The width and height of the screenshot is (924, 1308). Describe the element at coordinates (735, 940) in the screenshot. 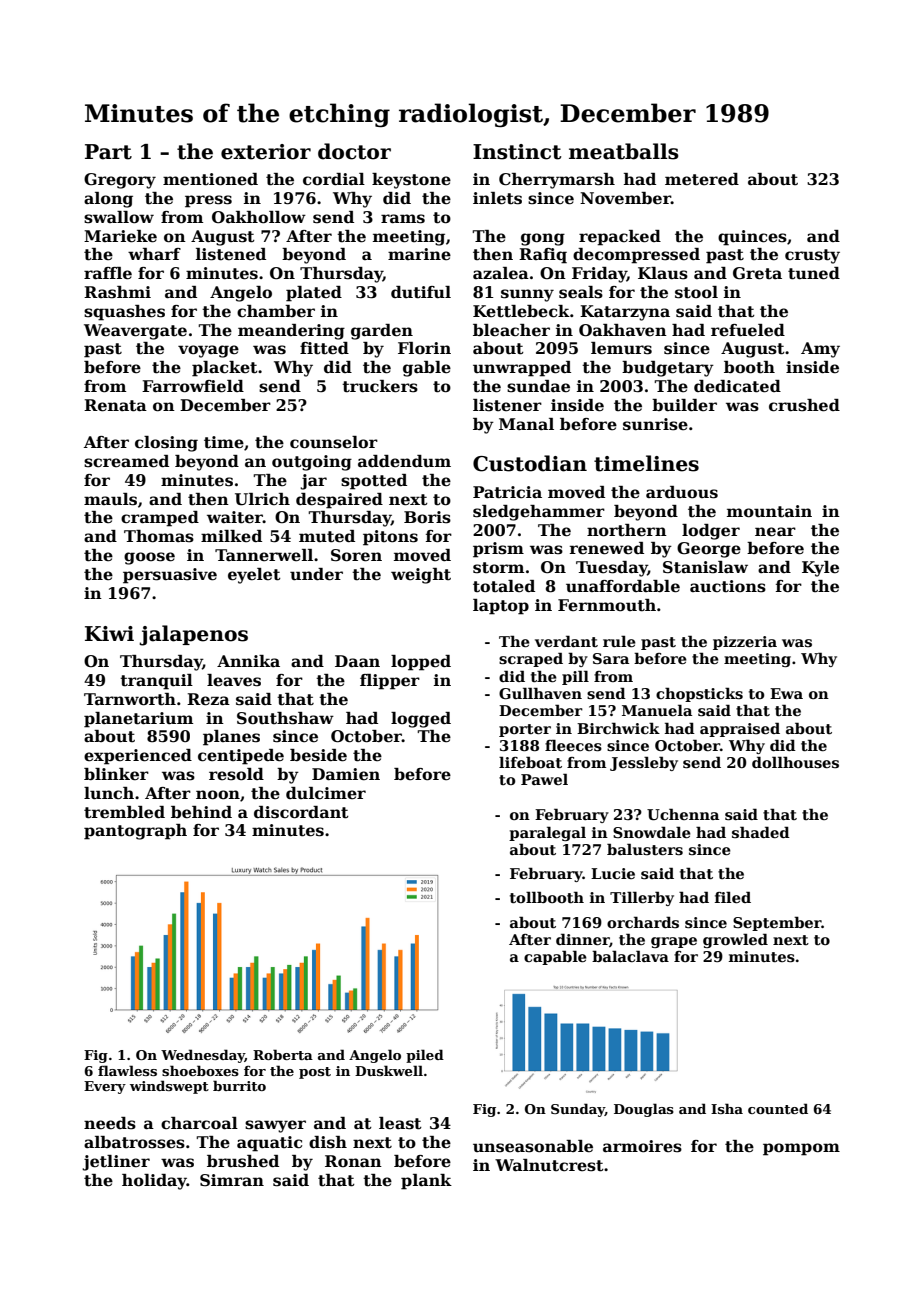

I see `growled` at that location.
